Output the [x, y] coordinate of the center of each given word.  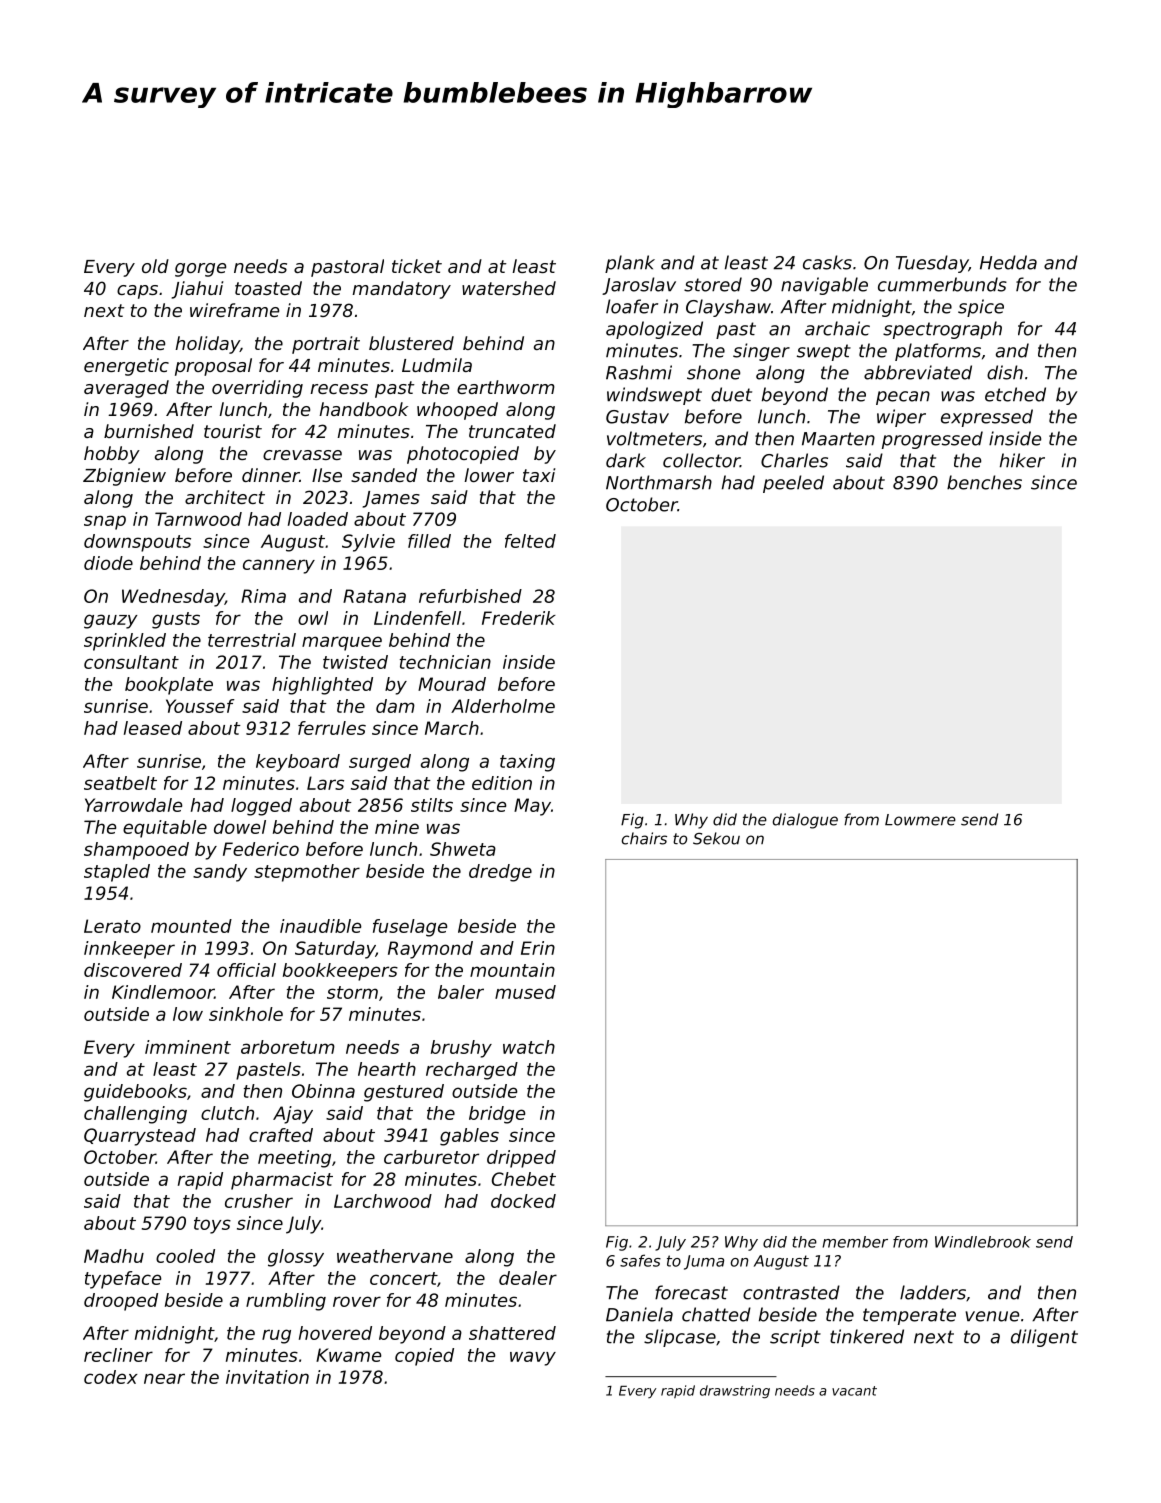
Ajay [293, 1115]
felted [530, 541]
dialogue [805, 821]
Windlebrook [983, 1242]
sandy [220, 873]
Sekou [716, 838]
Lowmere [920, 820]
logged [261, 807]
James [391, 499]
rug [276, 1336]
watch [529, 1047]
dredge [500, 873]
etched [1015, 394]
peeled [793, 484]
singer [761, 352]
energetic [126, 367]
